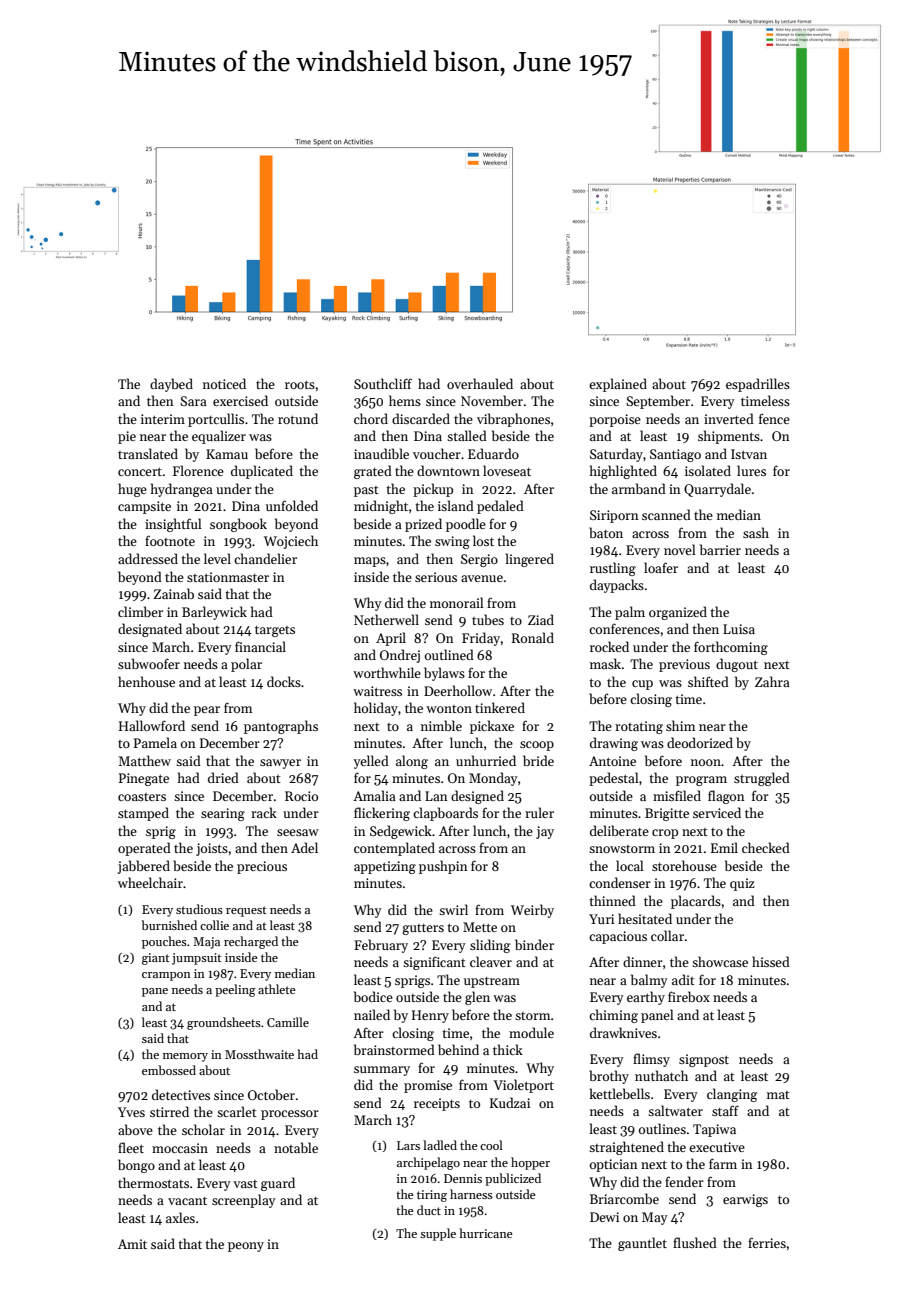 The width and height of the document is (908, 1316). What do you see at coordinates (492, 727) in the document?
I see `pickaxe` at bounding box center [492, 727].
